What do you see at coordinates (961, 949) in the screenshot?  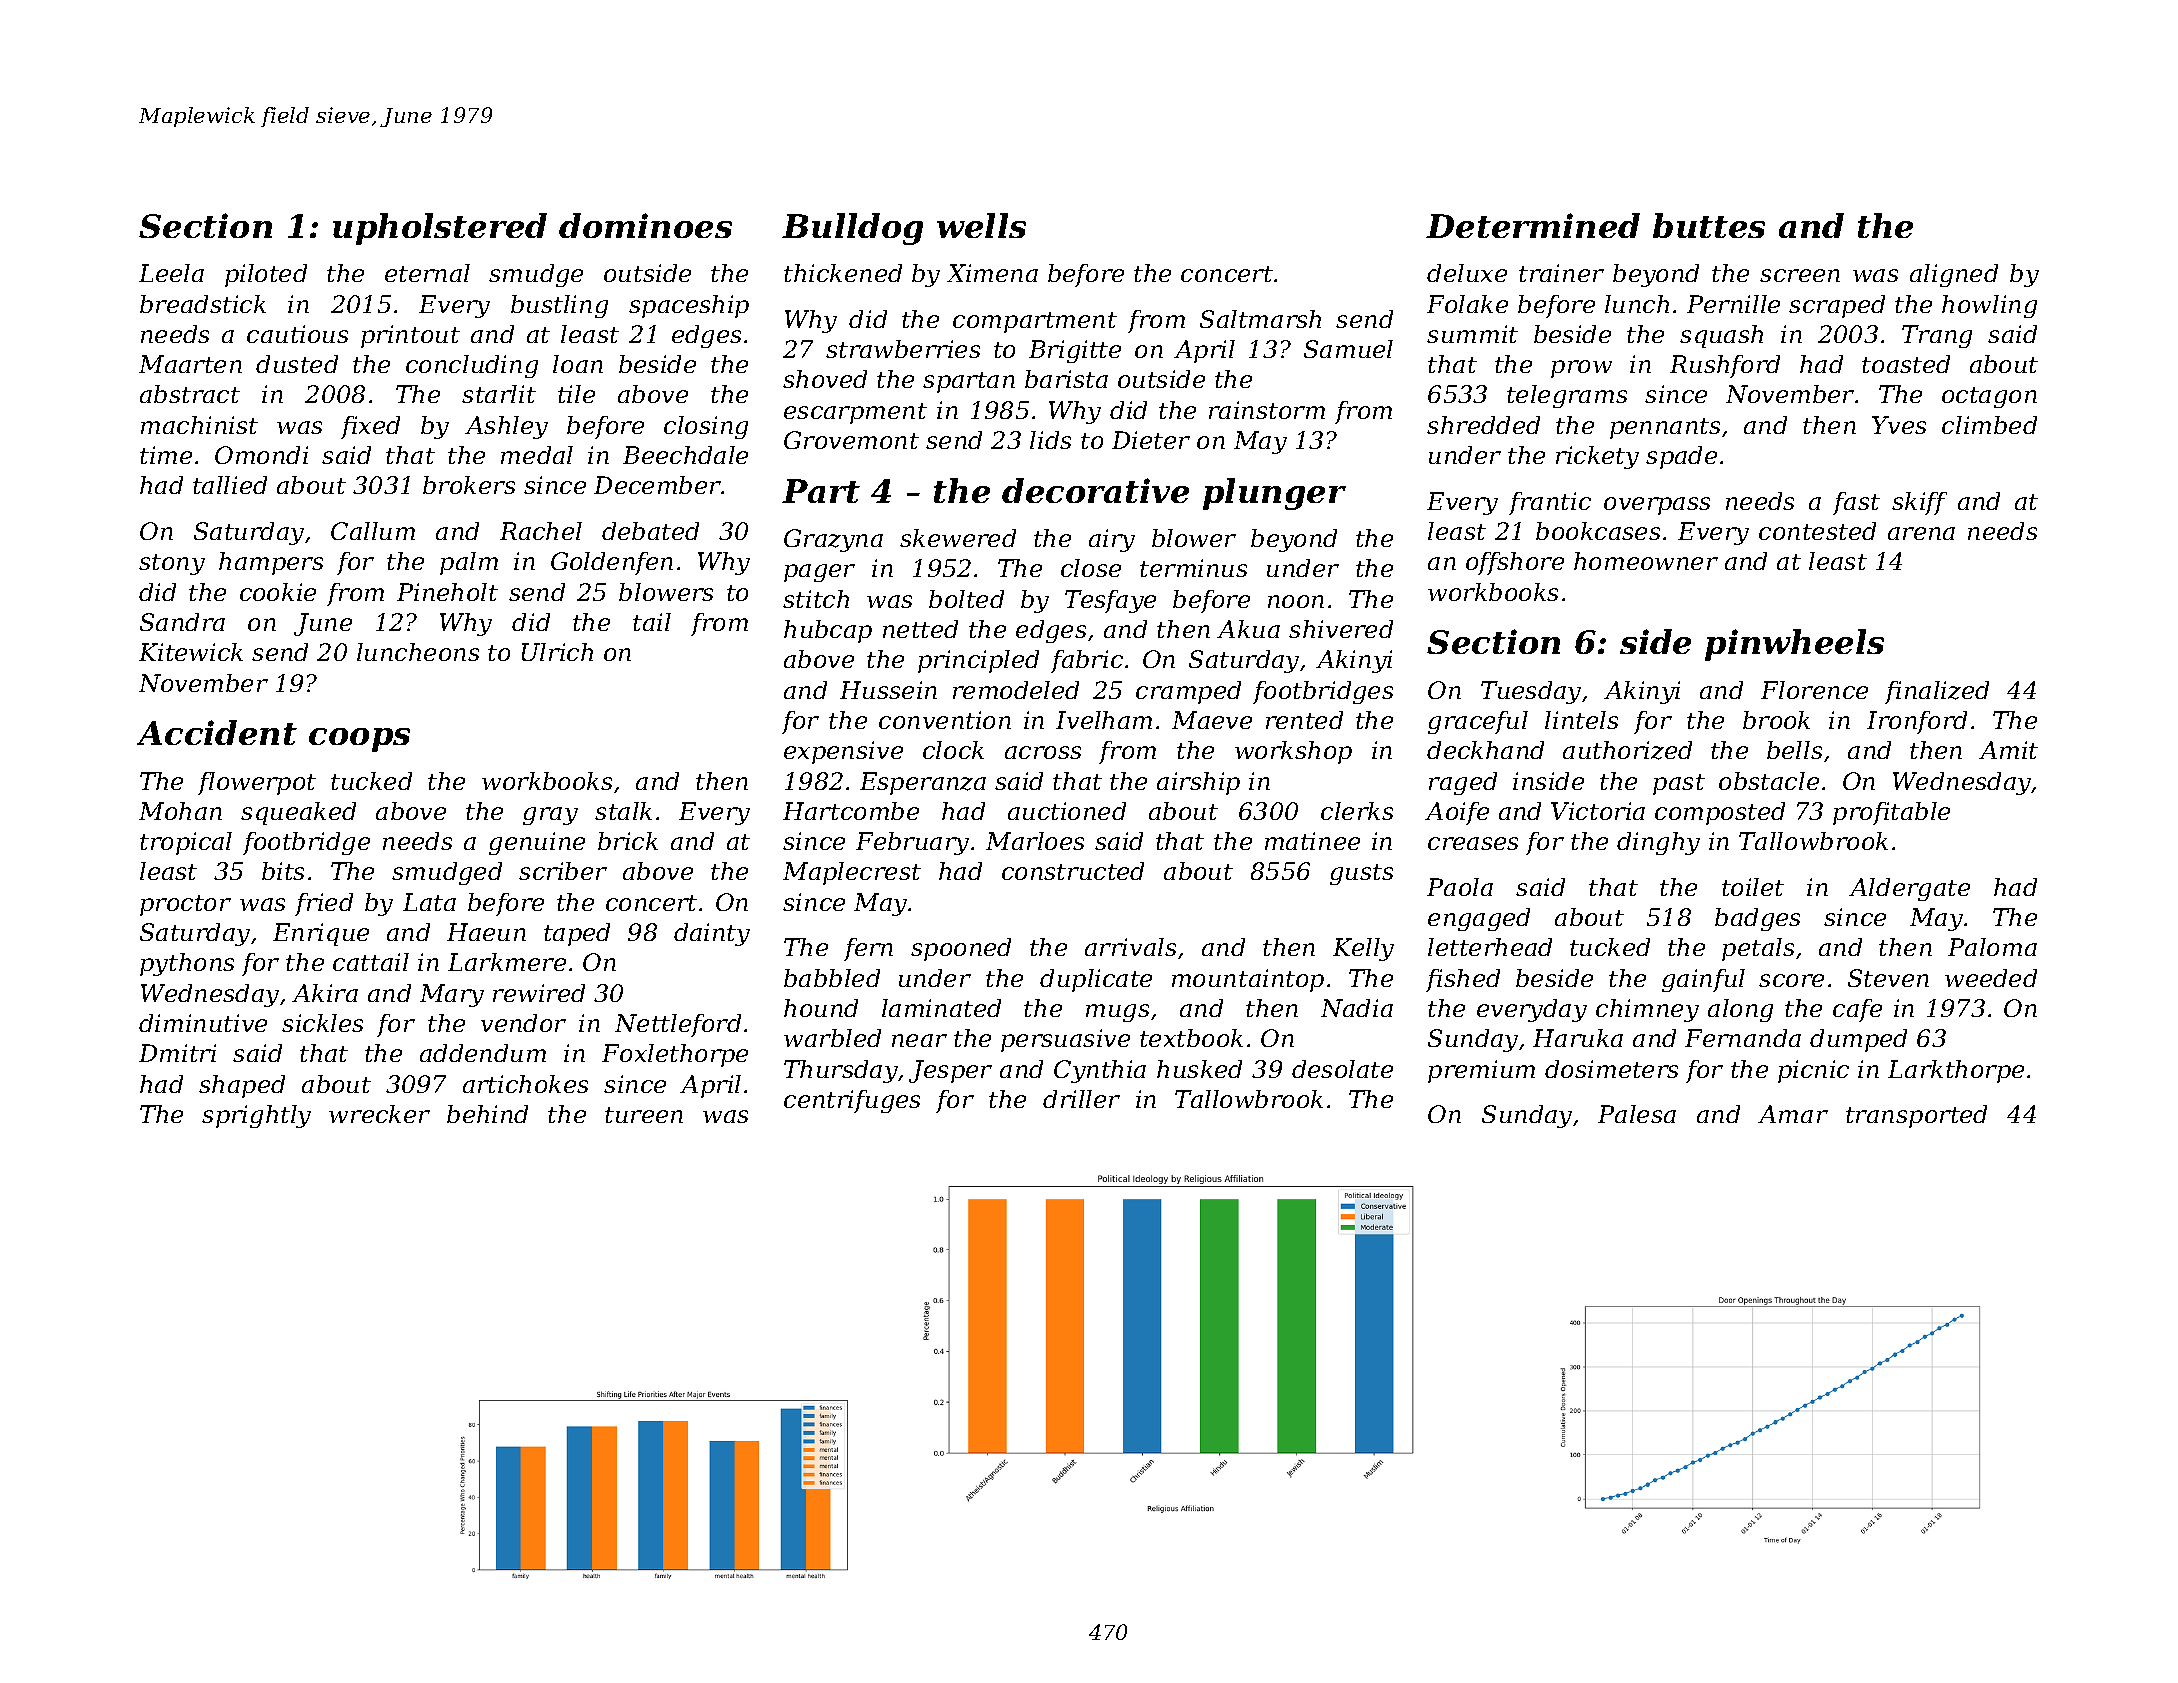 I see `spooned` at bounding box center [961, 949].
